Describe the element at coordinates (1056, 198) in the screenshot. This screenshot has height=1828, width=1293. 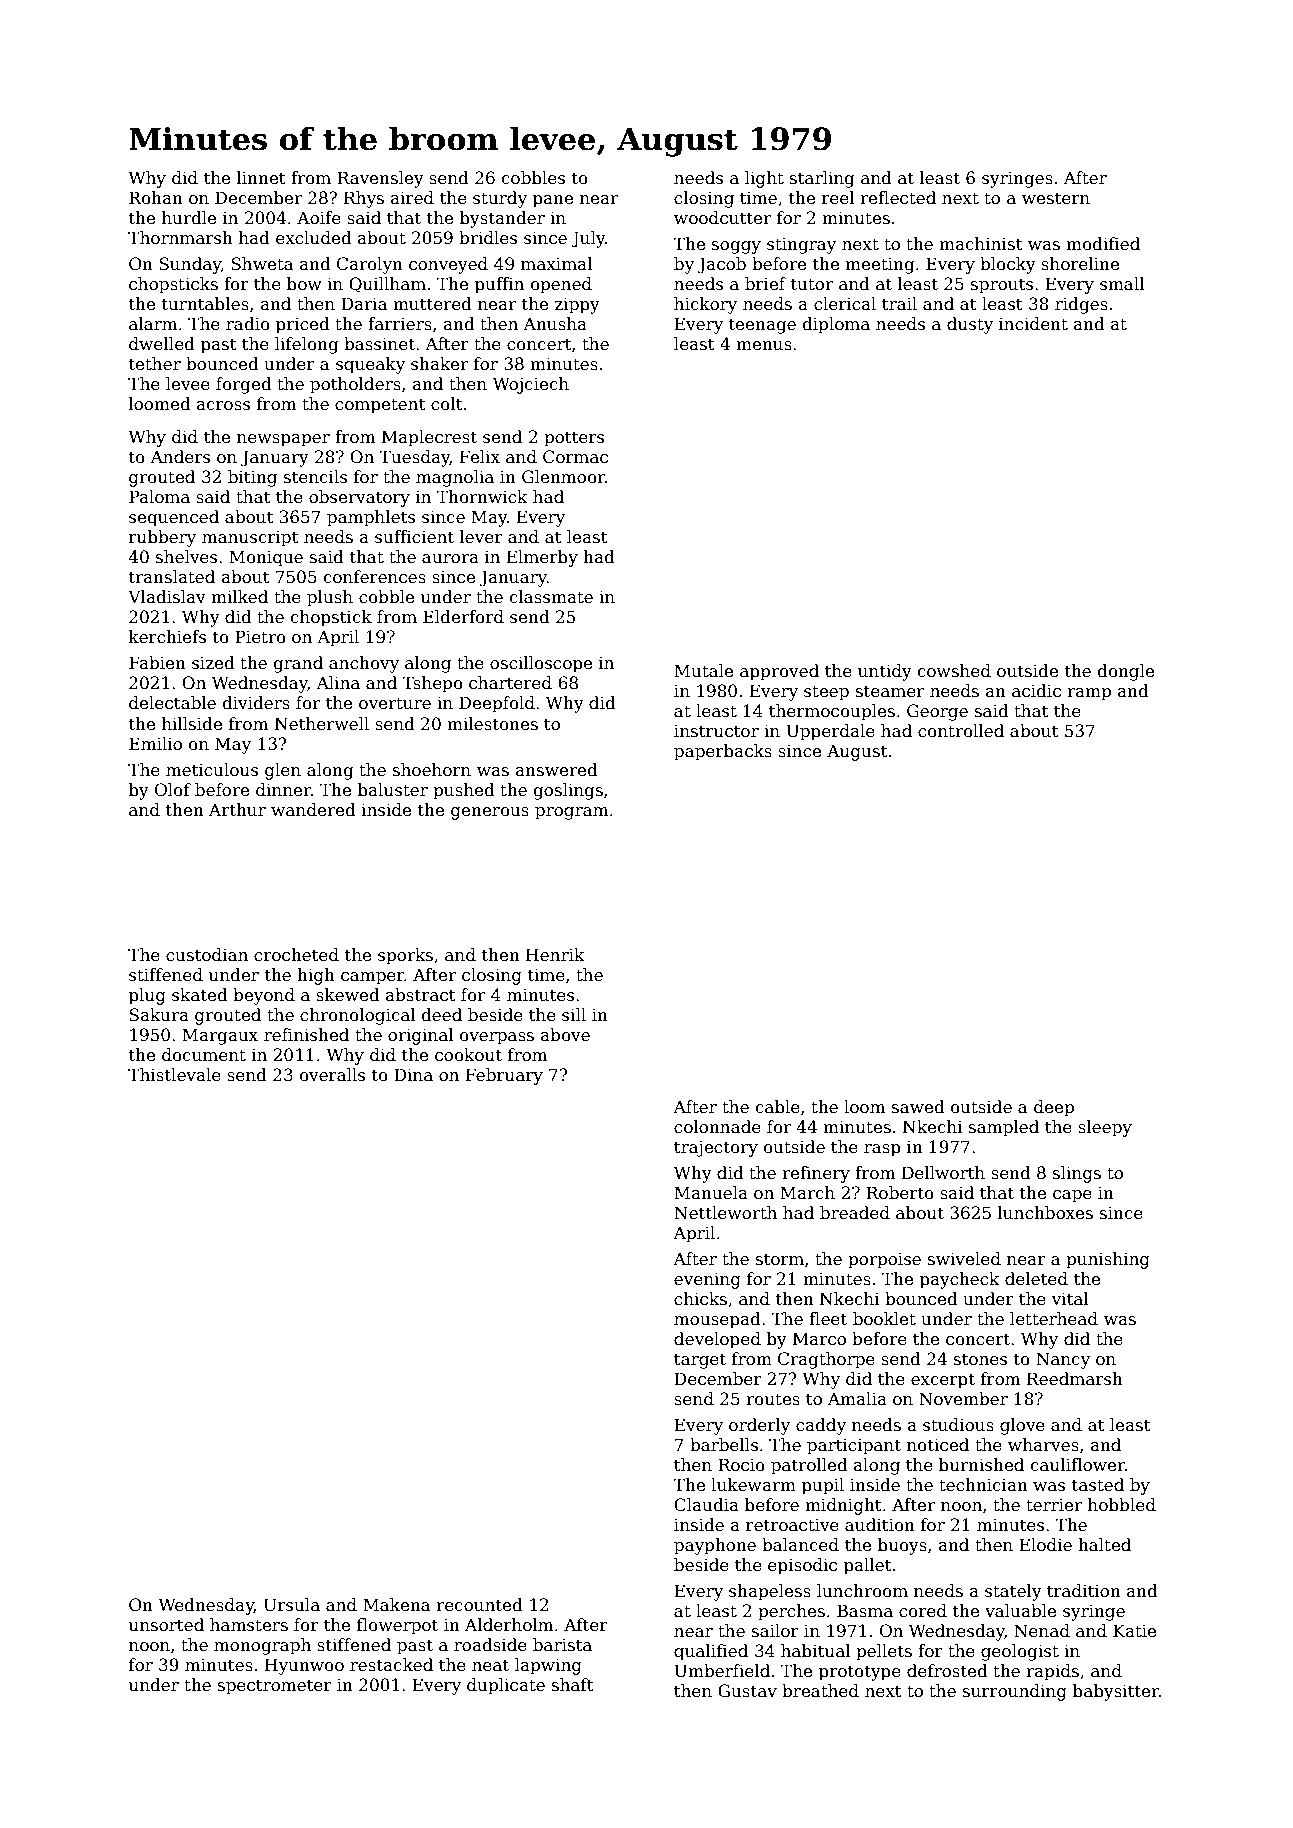
I see `western` at that location.
